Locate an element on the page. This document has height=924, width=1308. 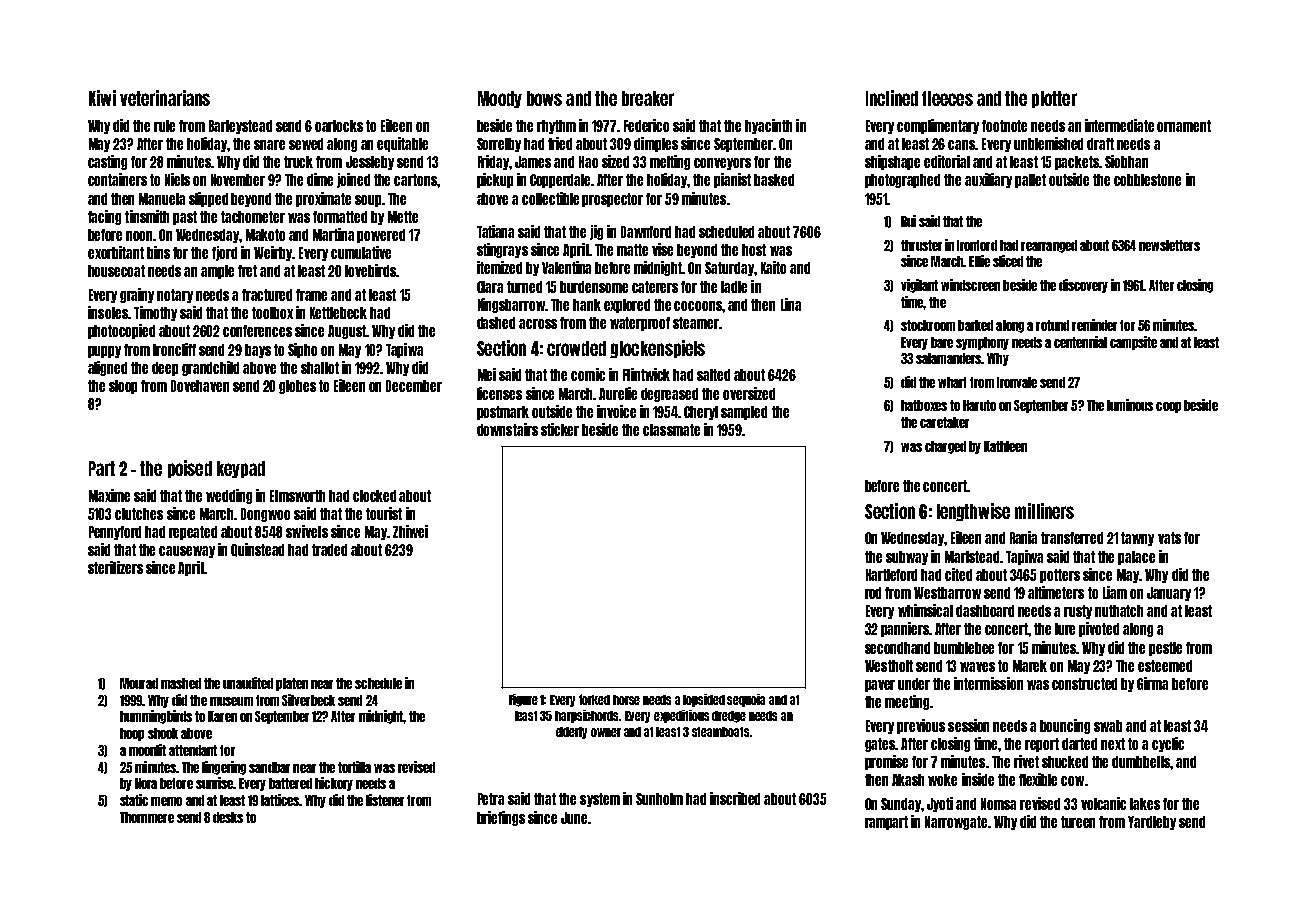
discovery is located at coordinates (1083, 286).
